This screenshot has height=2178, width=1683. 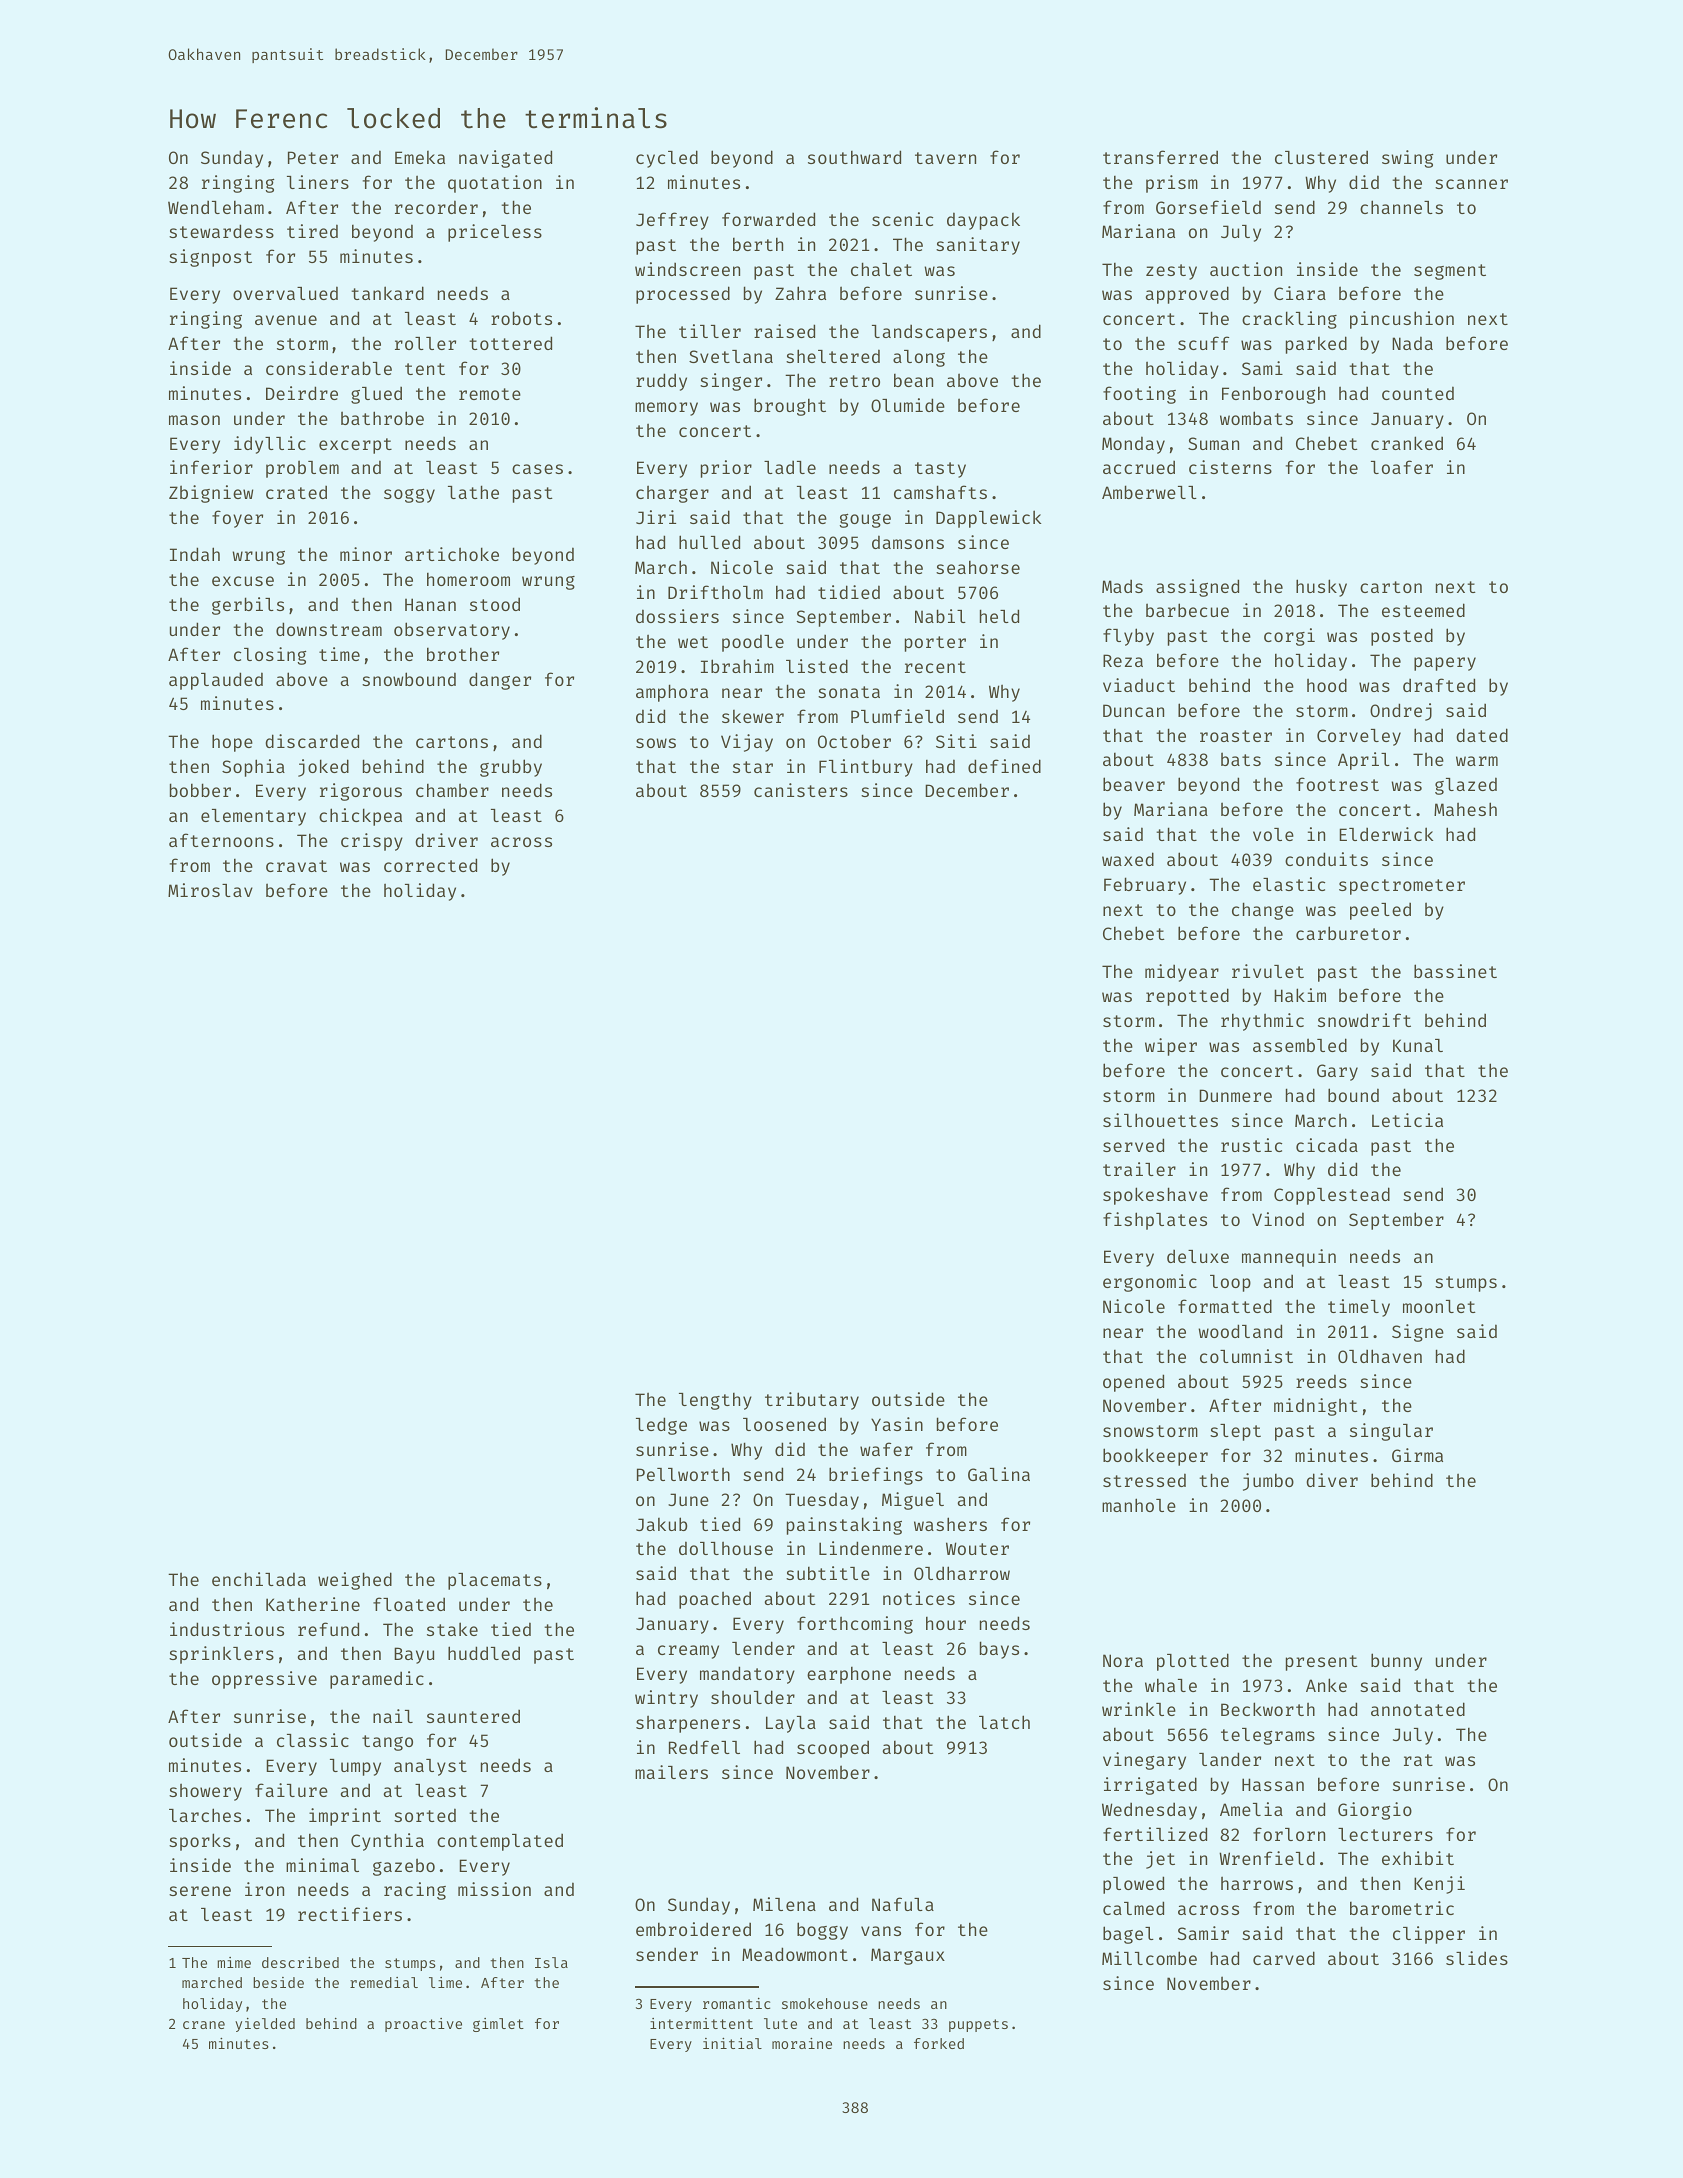 What do you see at coordinates (999, 1474) in the screenshot?
I see `Galina` at bounding box center [999, 1474].
